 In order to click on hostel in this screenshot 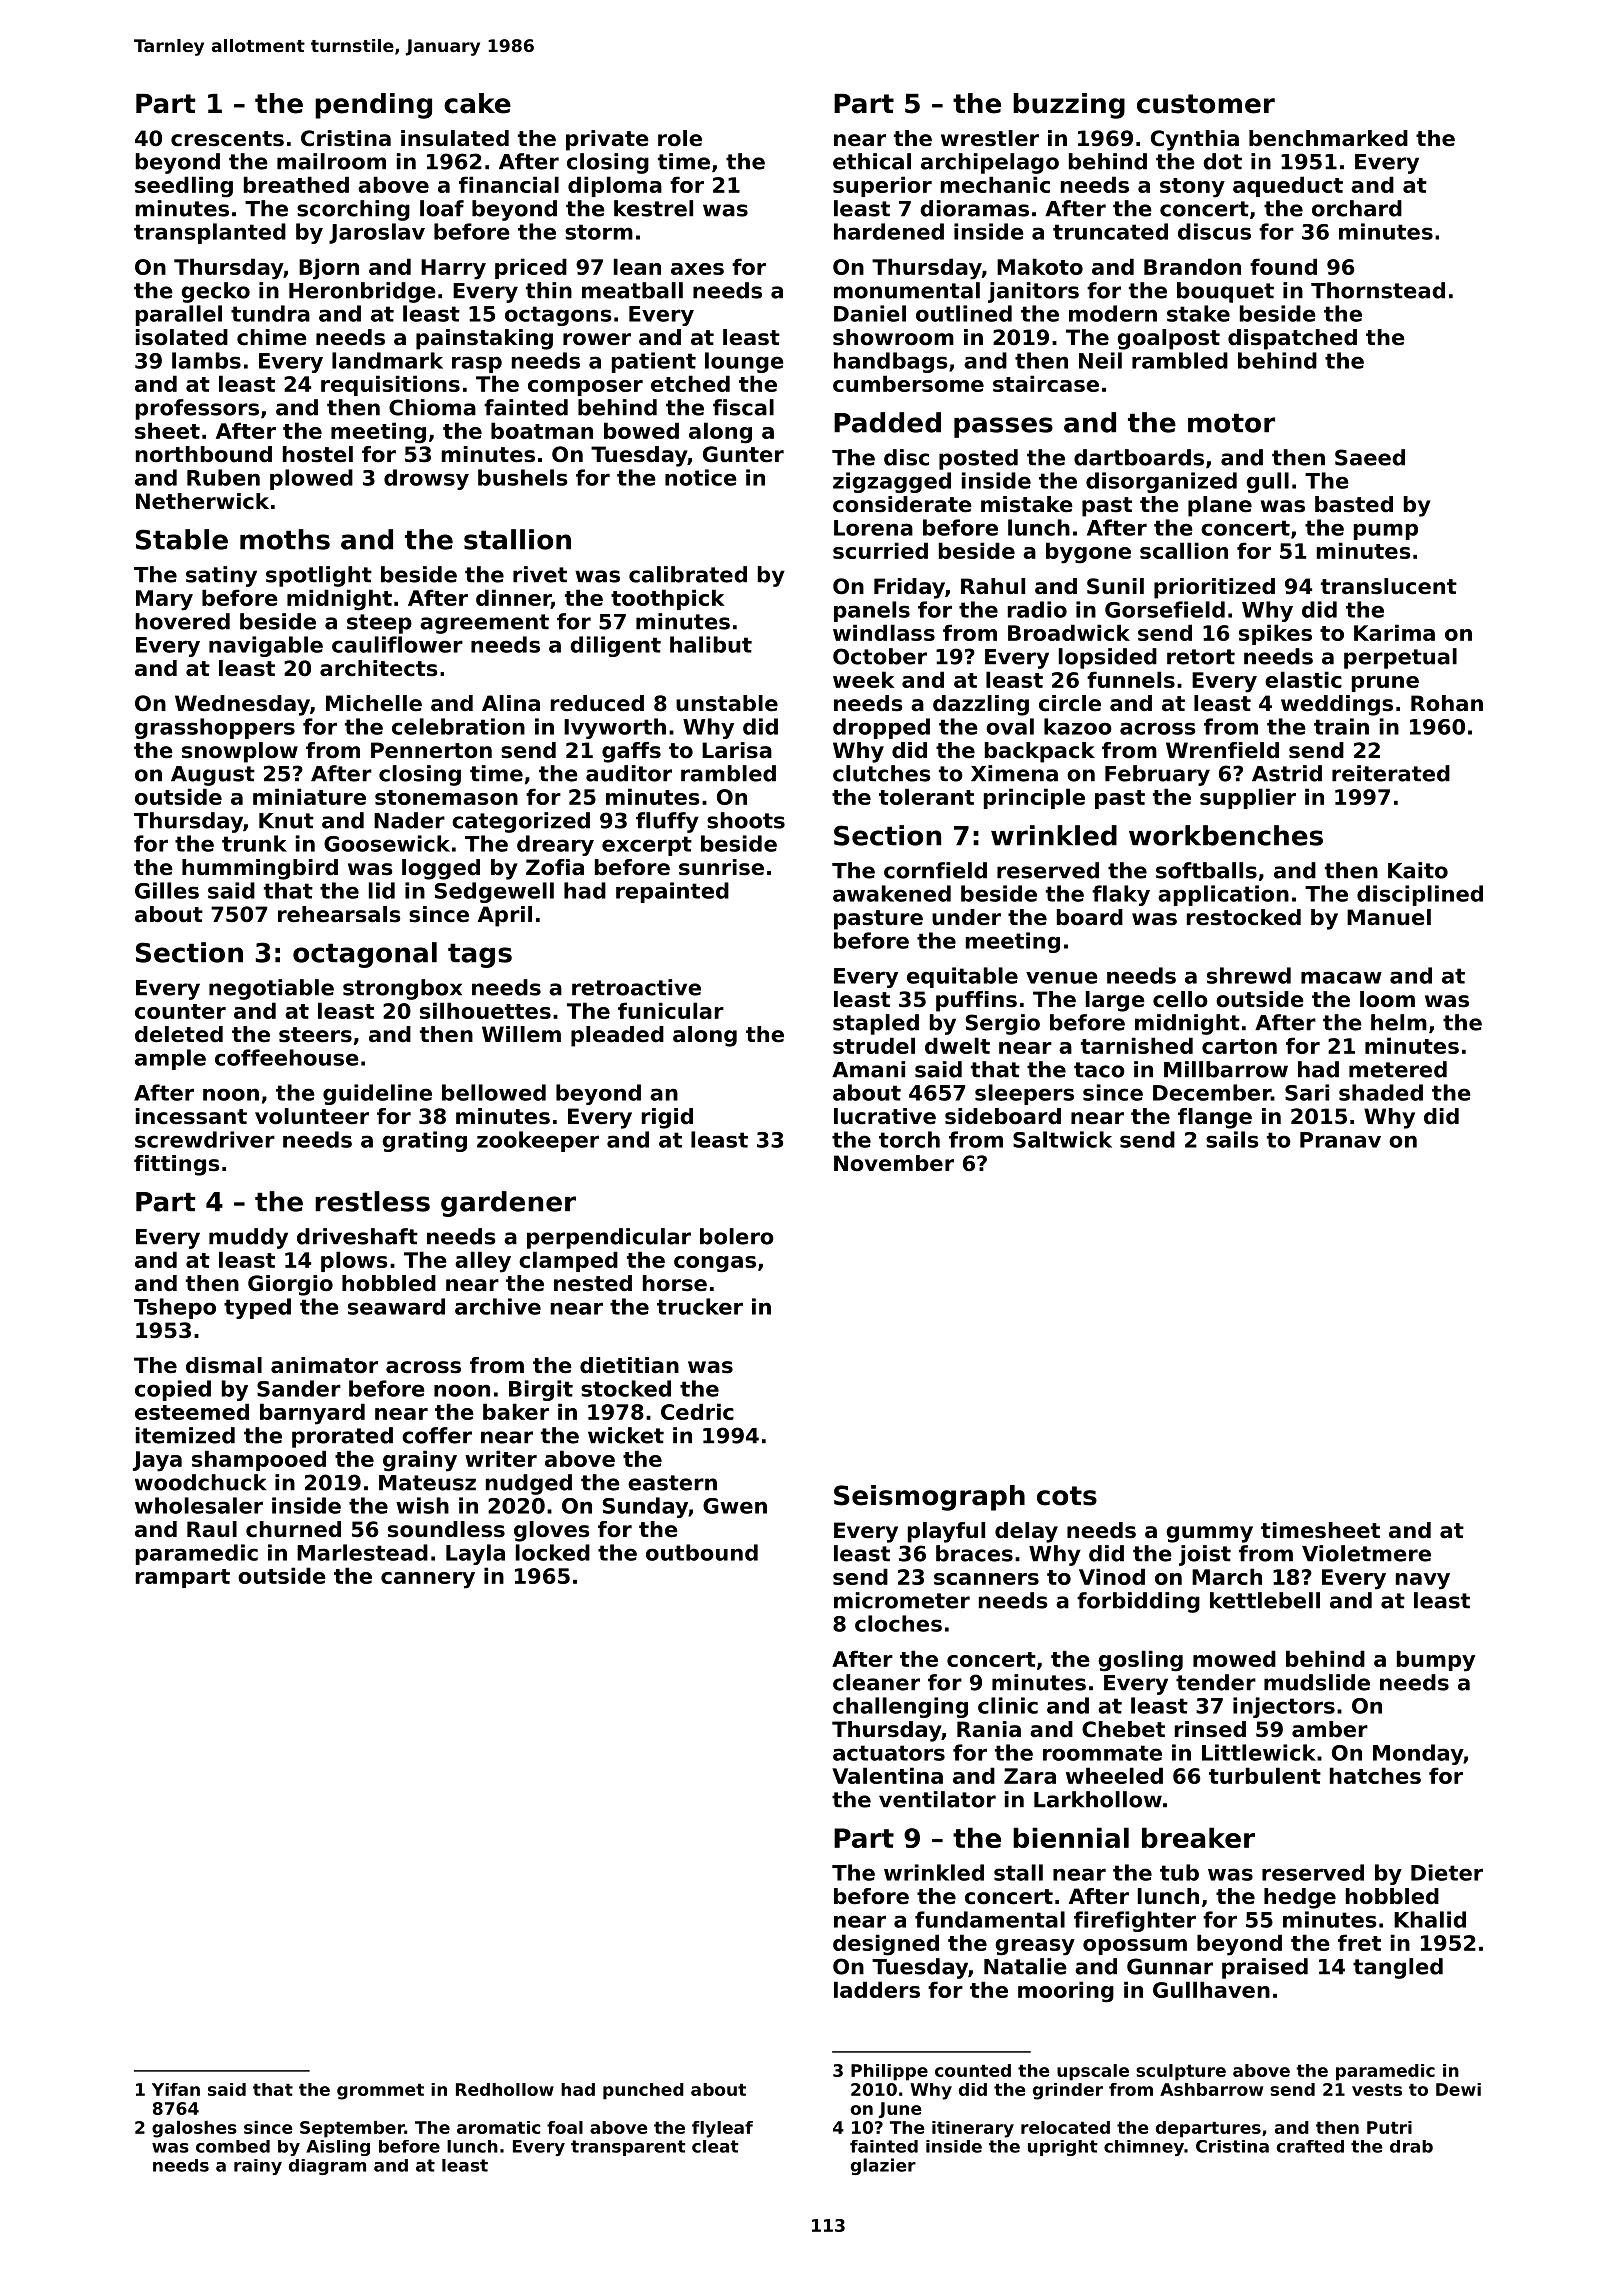, I will do `click(318, 454)`.
